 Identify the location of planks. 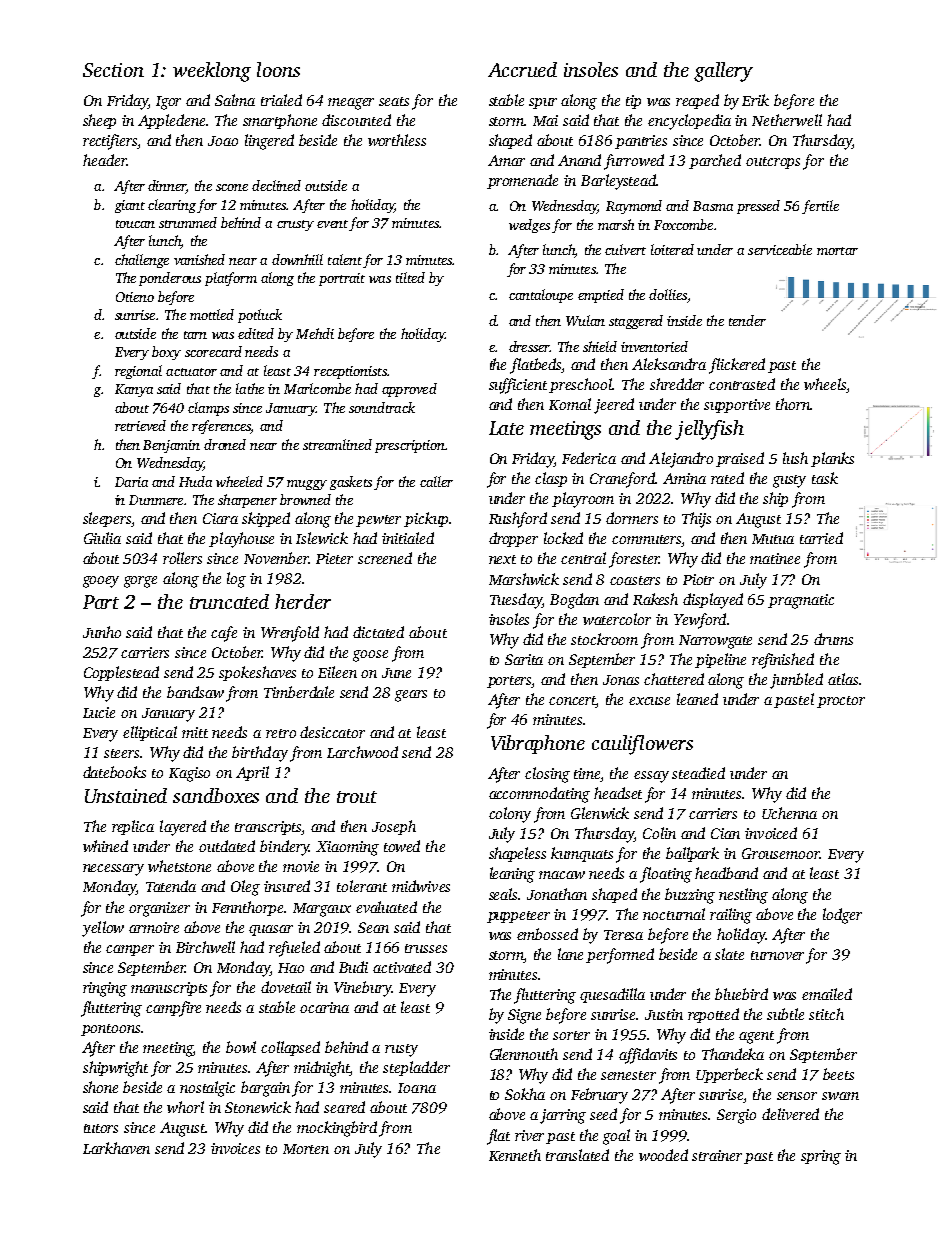
(832, 459).
